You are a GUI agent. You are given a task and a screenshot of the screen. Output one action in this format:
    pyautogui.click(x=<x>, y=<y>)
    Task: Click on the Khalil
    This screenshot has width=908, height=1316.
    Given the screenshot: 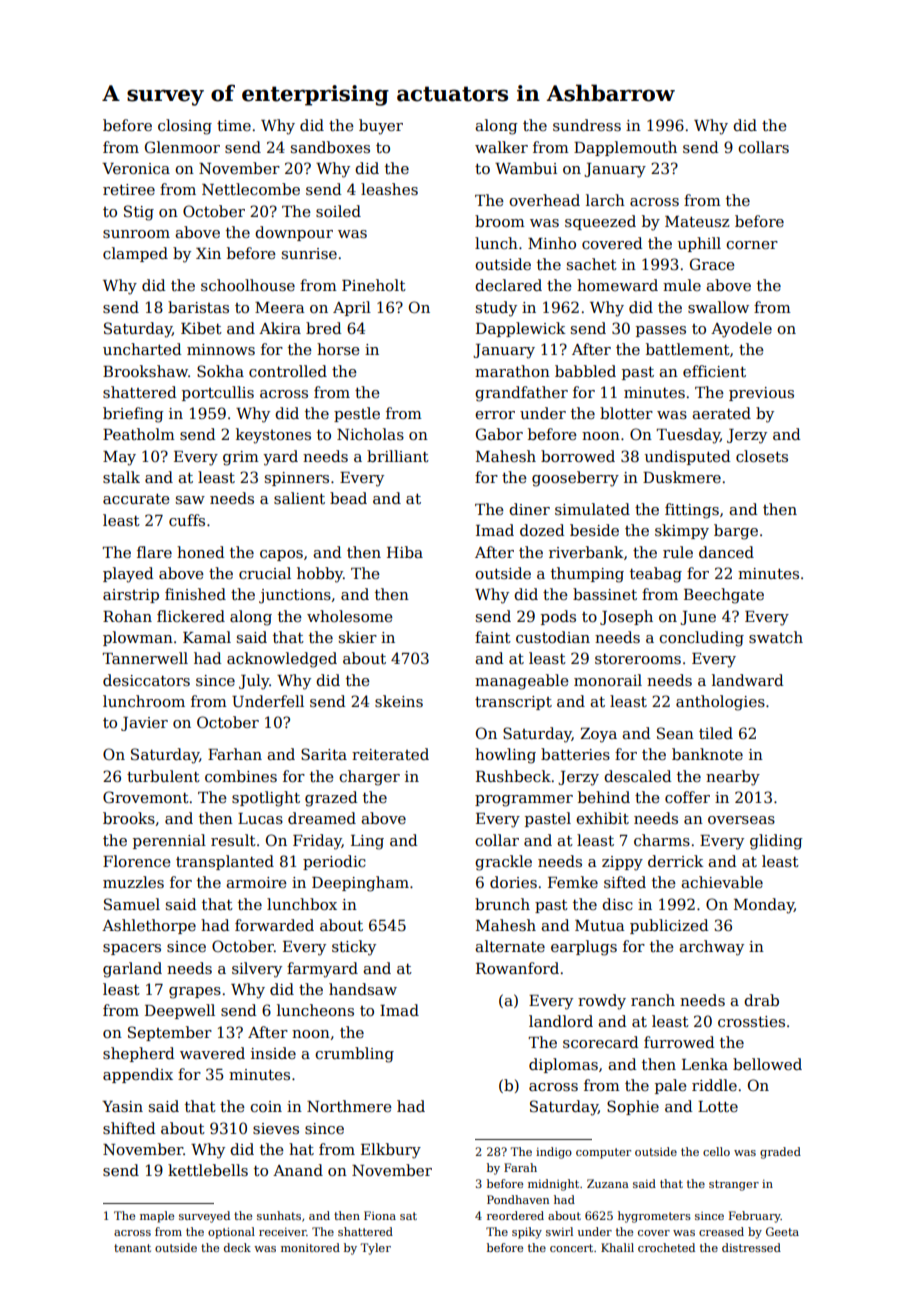 What is the action you would take?
    pyautogui.click(x=617, y=1247)
